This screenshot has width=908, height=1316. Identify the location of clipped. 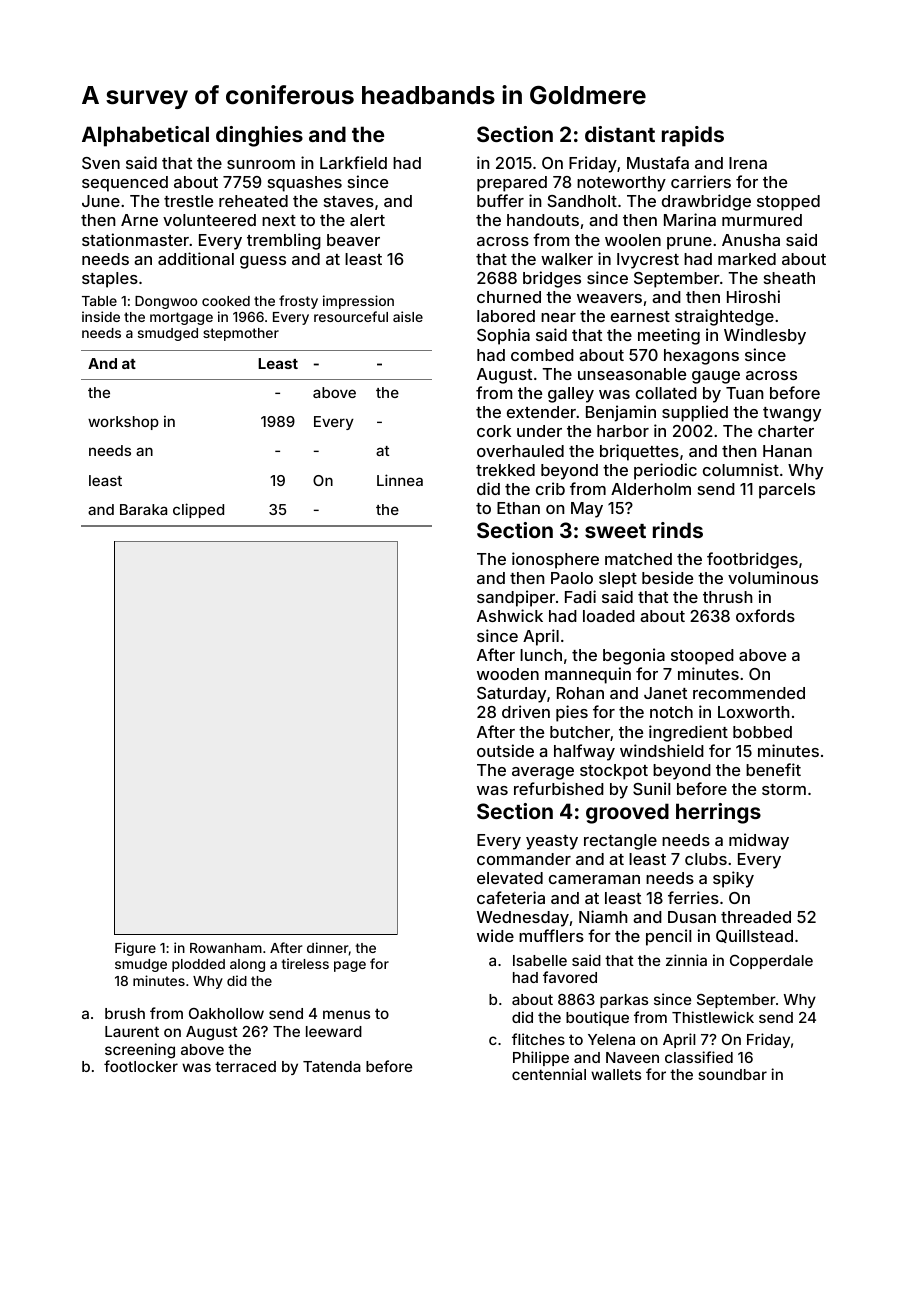
(198, 510).
